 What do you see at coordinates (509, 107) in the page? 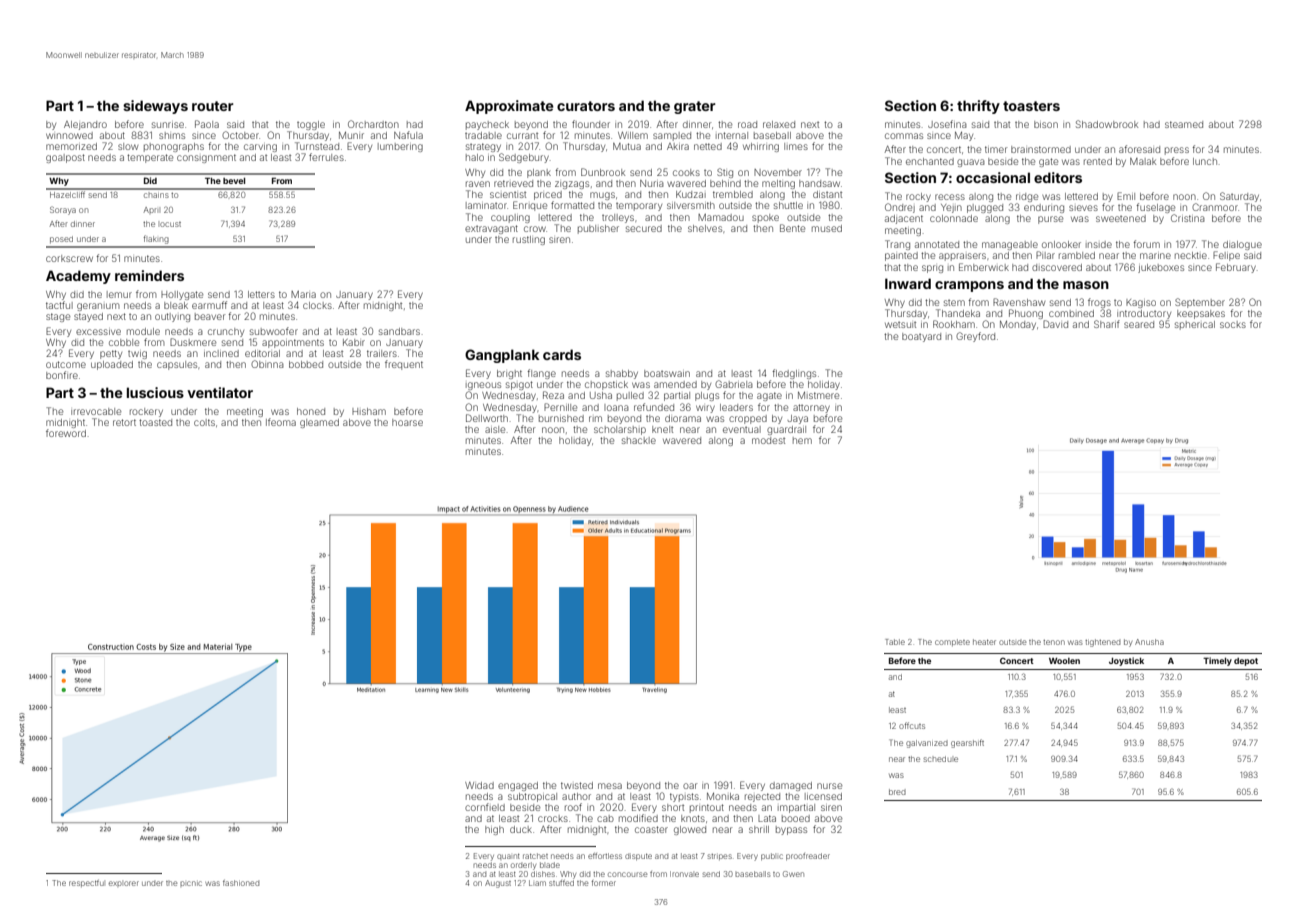
I see `Approximate` at bounding box center [509, 107].
